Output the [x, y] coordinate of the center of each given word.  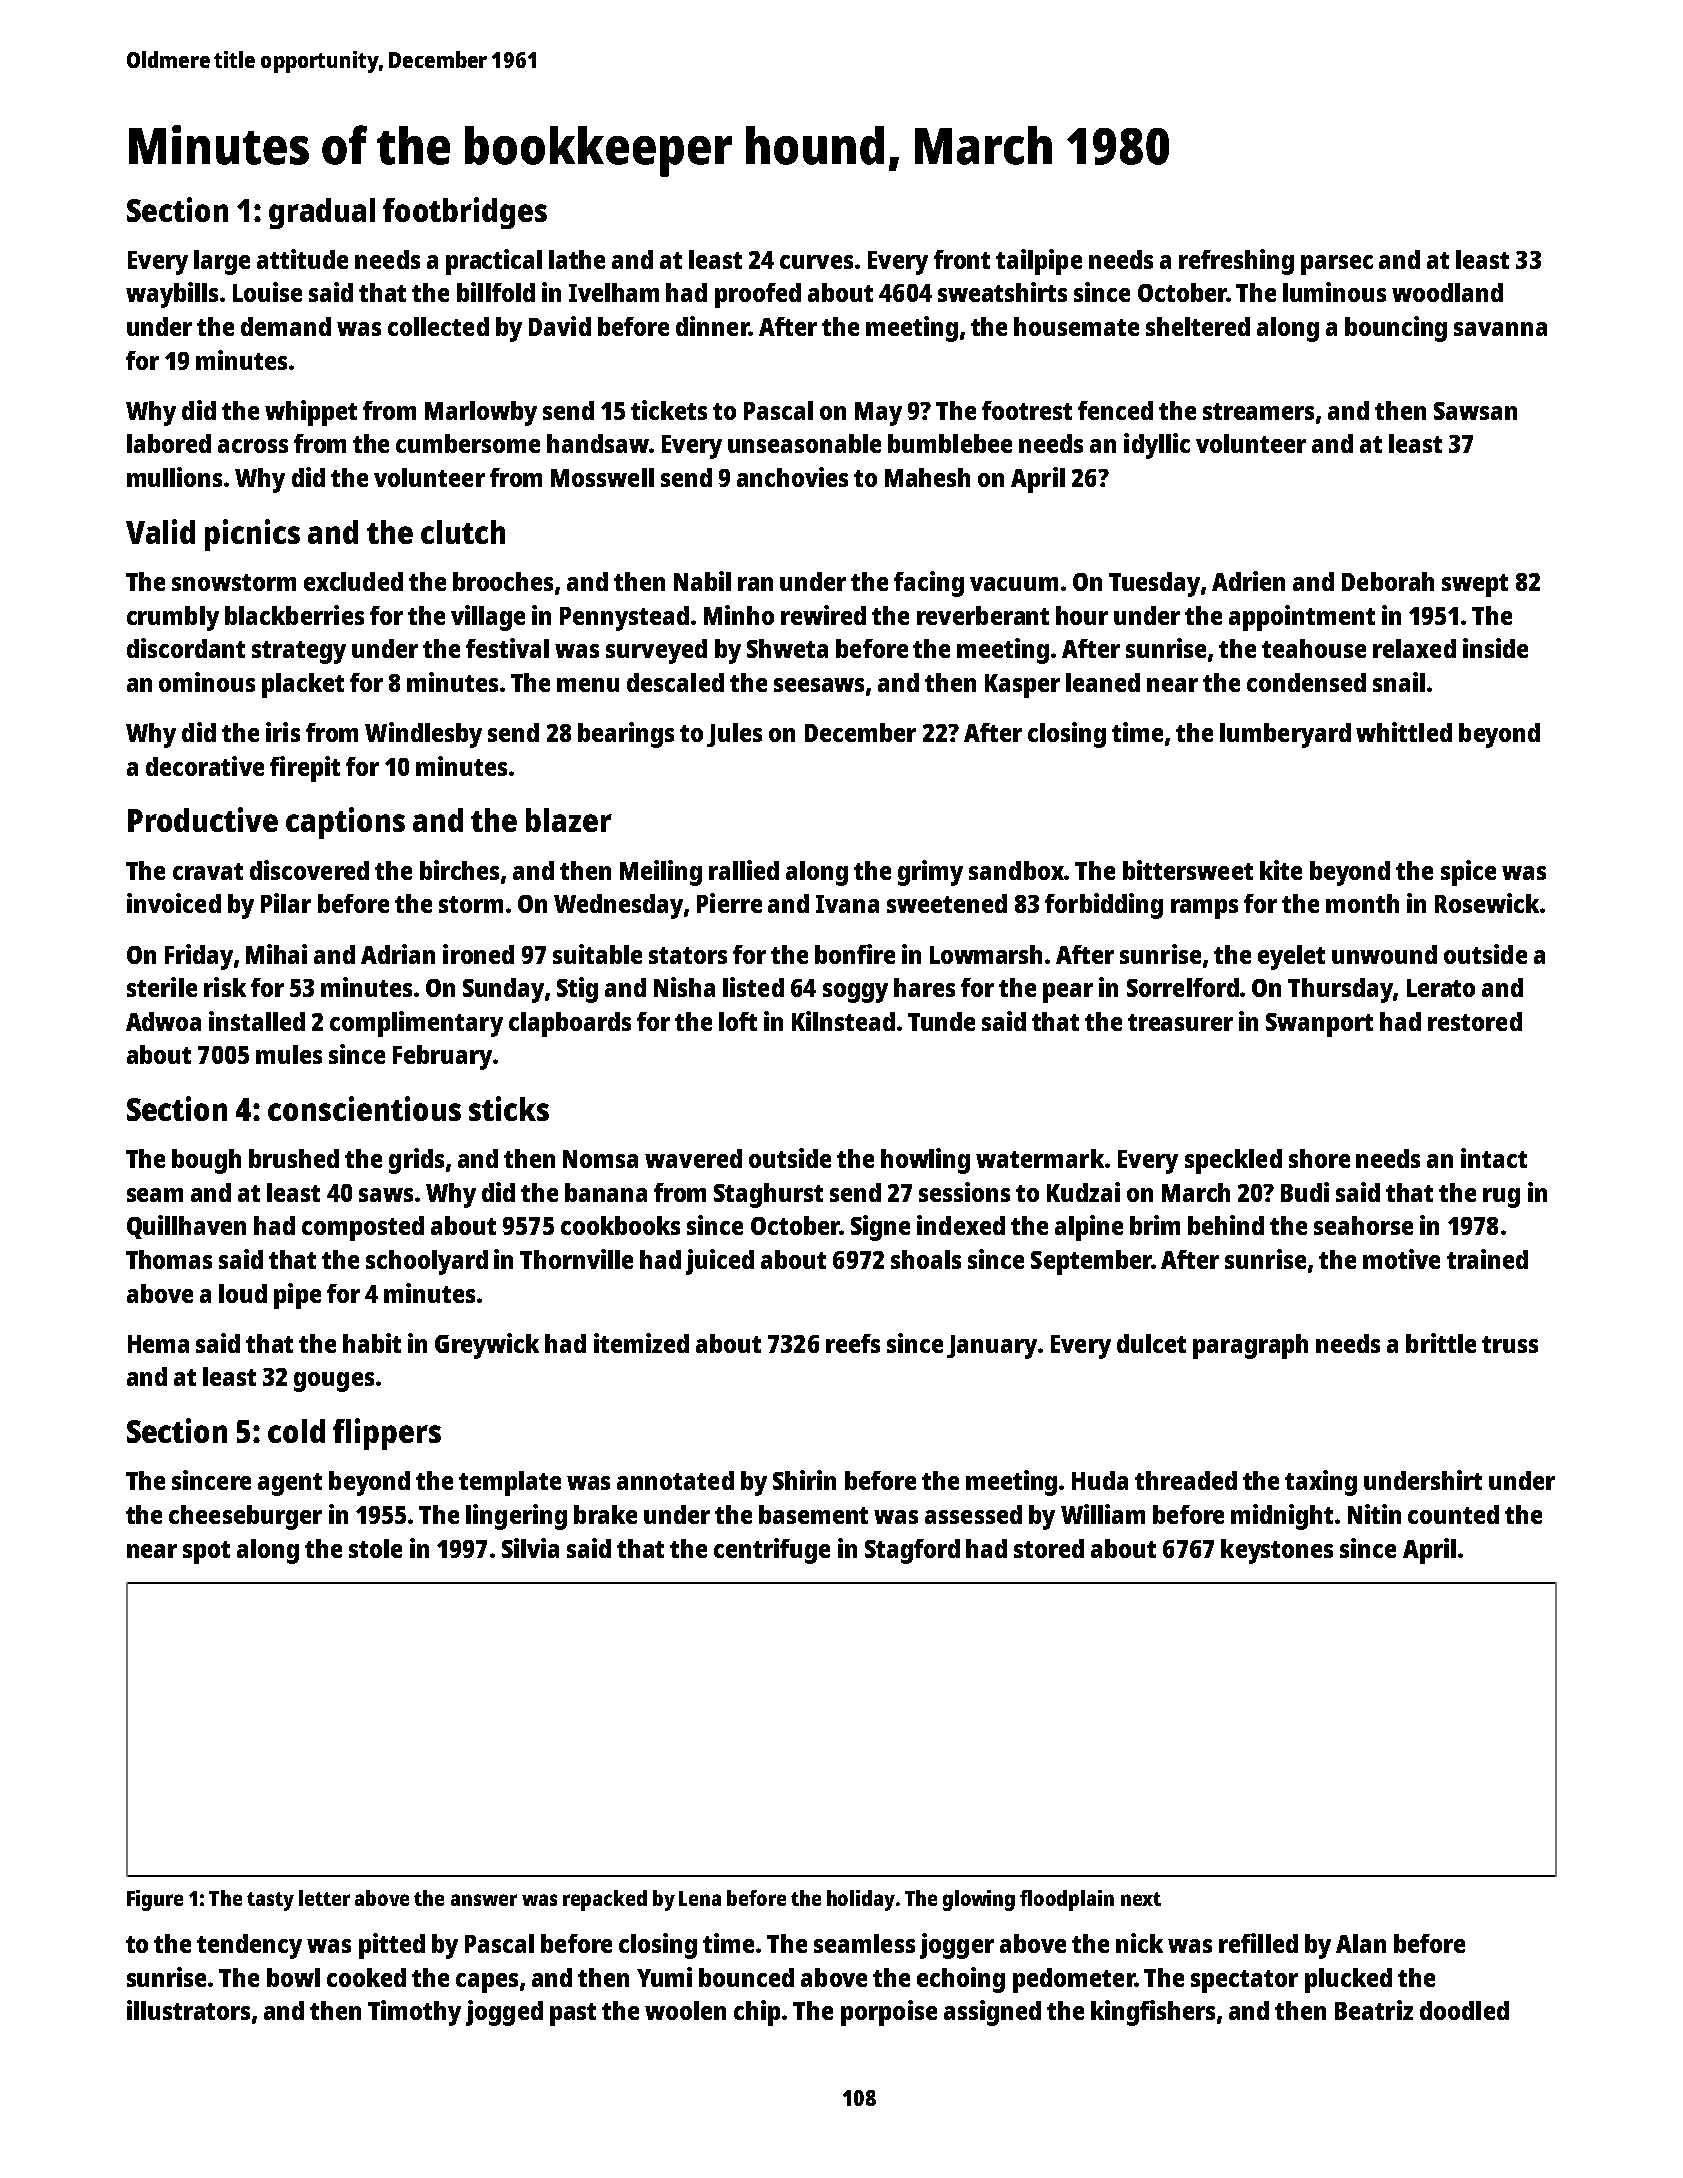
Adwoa [163, 1021]
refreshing [1236, 262]
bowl [293, 1977]
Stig [577, 990]
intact [1494, 1158]
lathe [577, 259]
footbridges [465, 213]
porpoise [889, 2013]
